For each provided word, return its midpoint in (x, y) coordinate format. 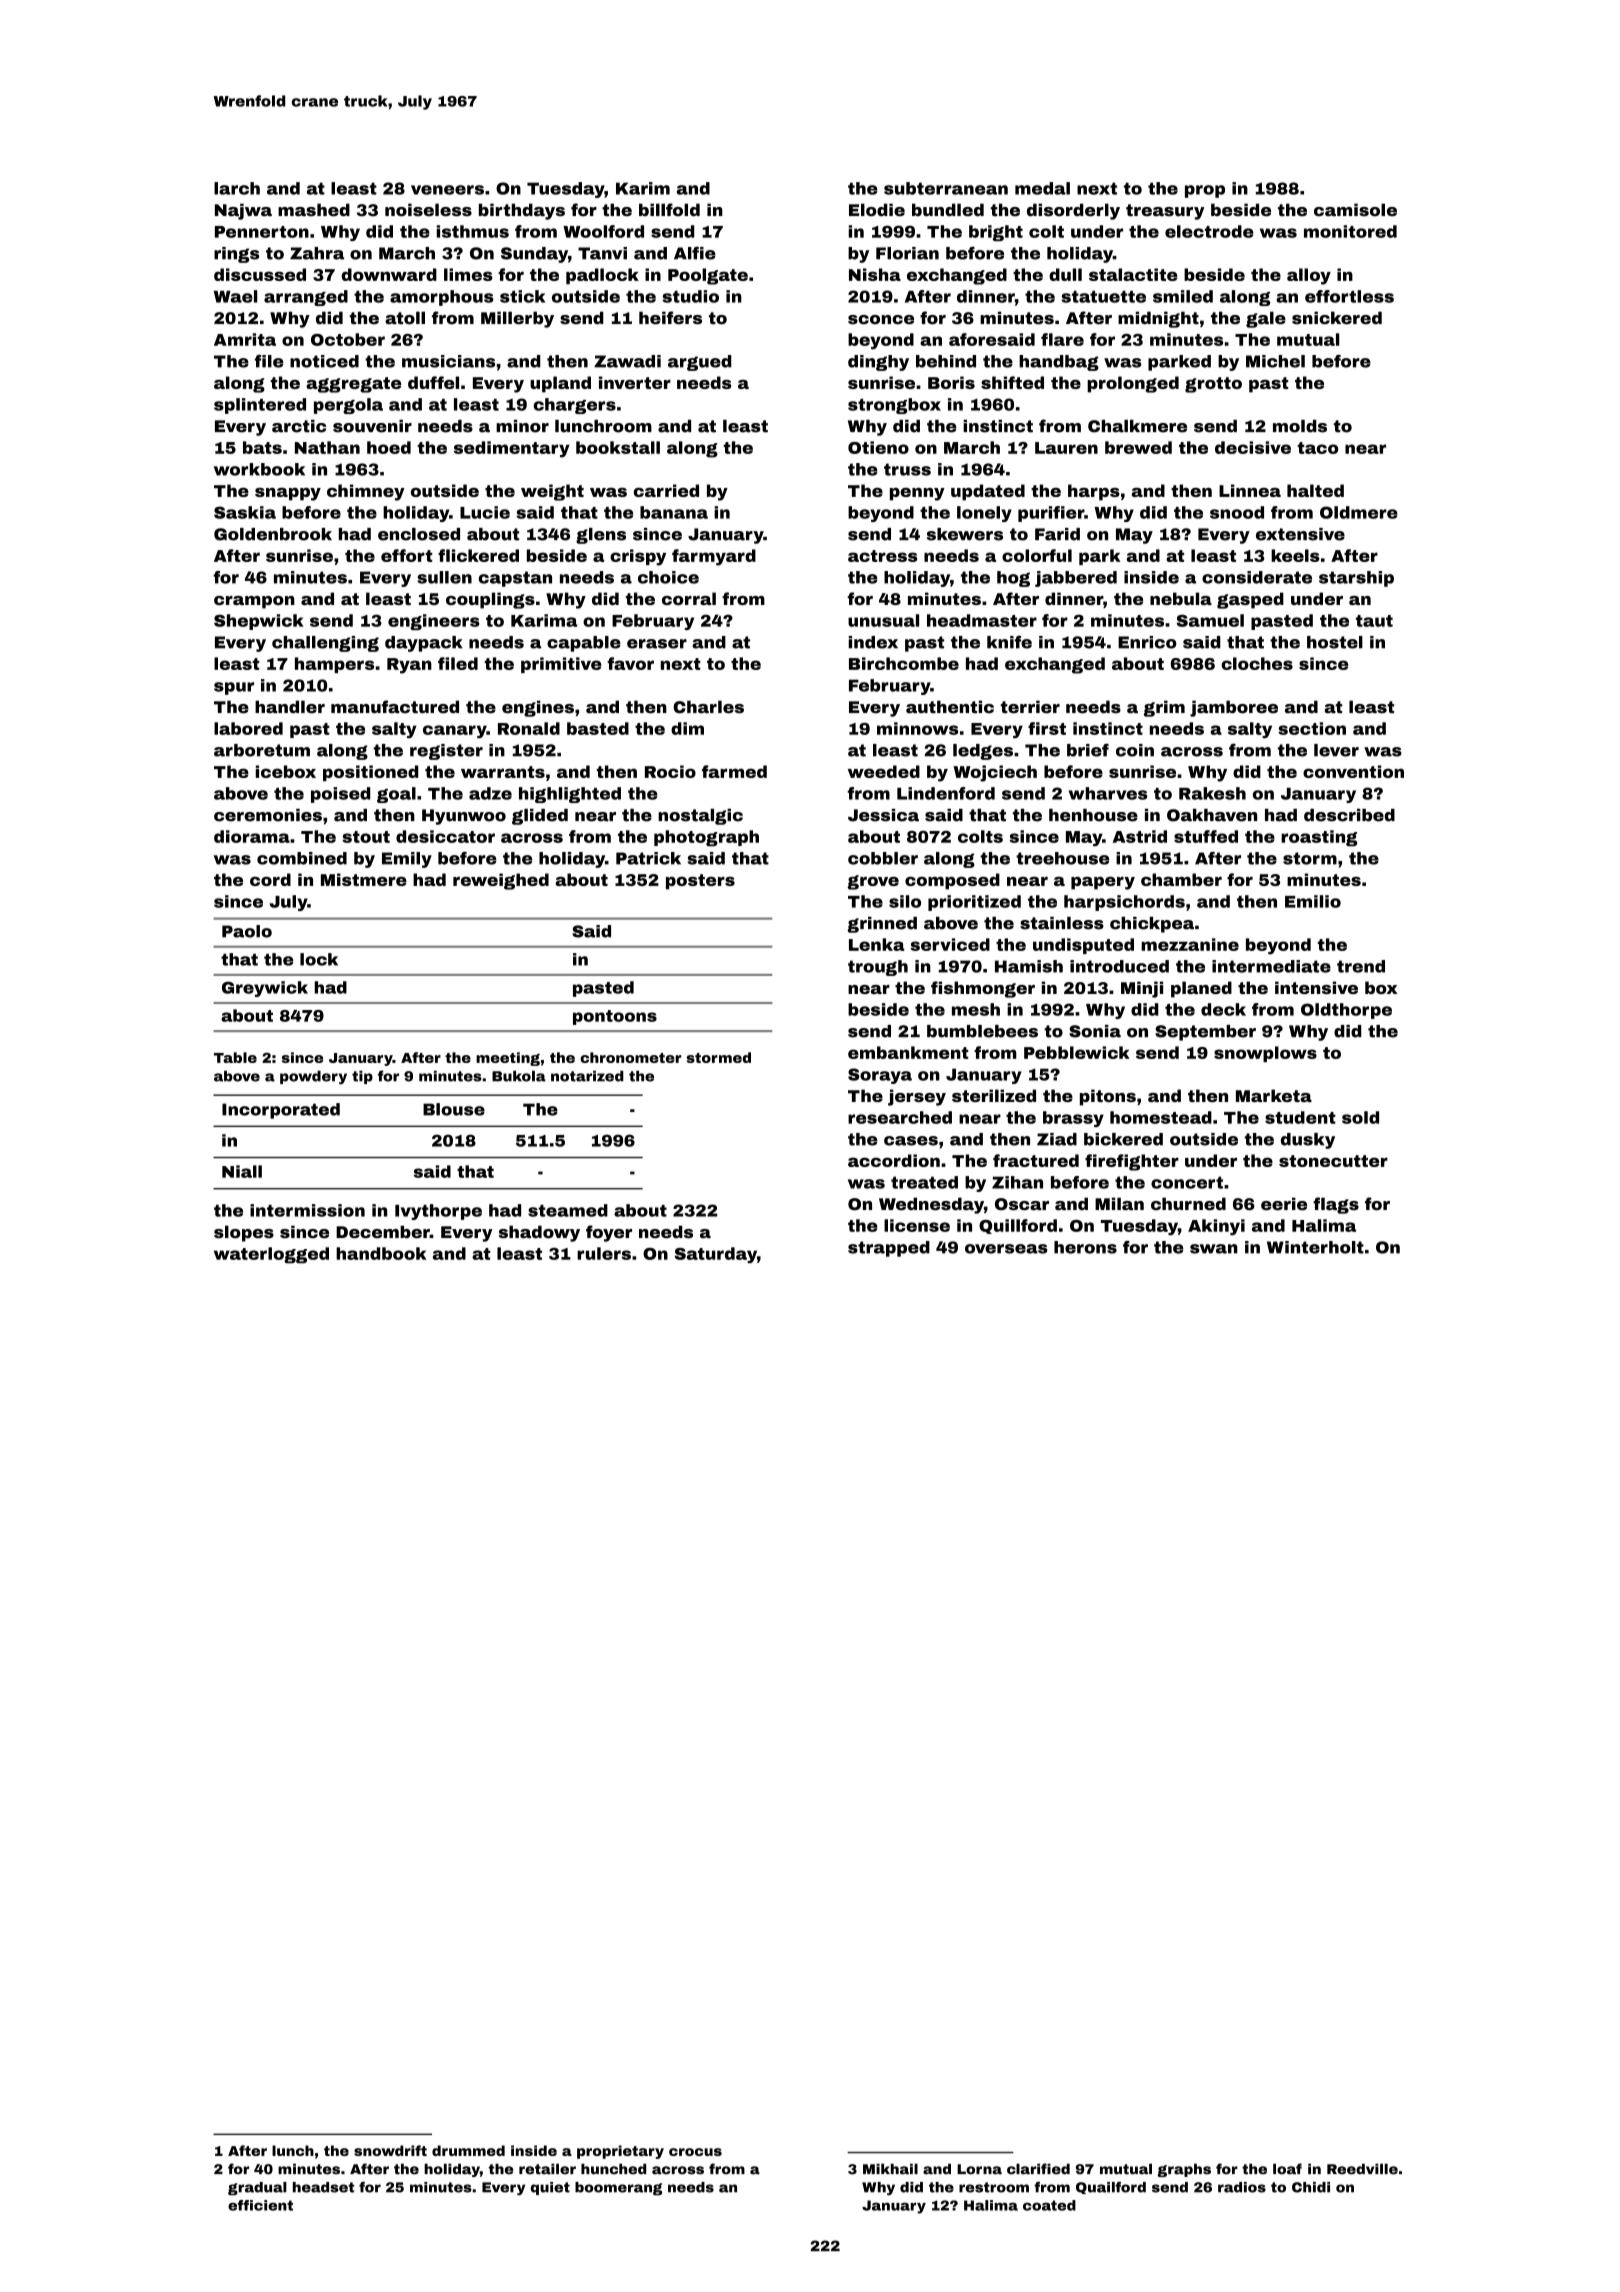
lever (1336, 750)
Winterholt (1315, 1247)
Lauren (1066, 448)
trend (1361, 966)
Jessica (883, 815)
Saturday (716, 1255)
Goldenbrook (273, 534)
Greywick (265, 989)
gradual (257, 2189)
